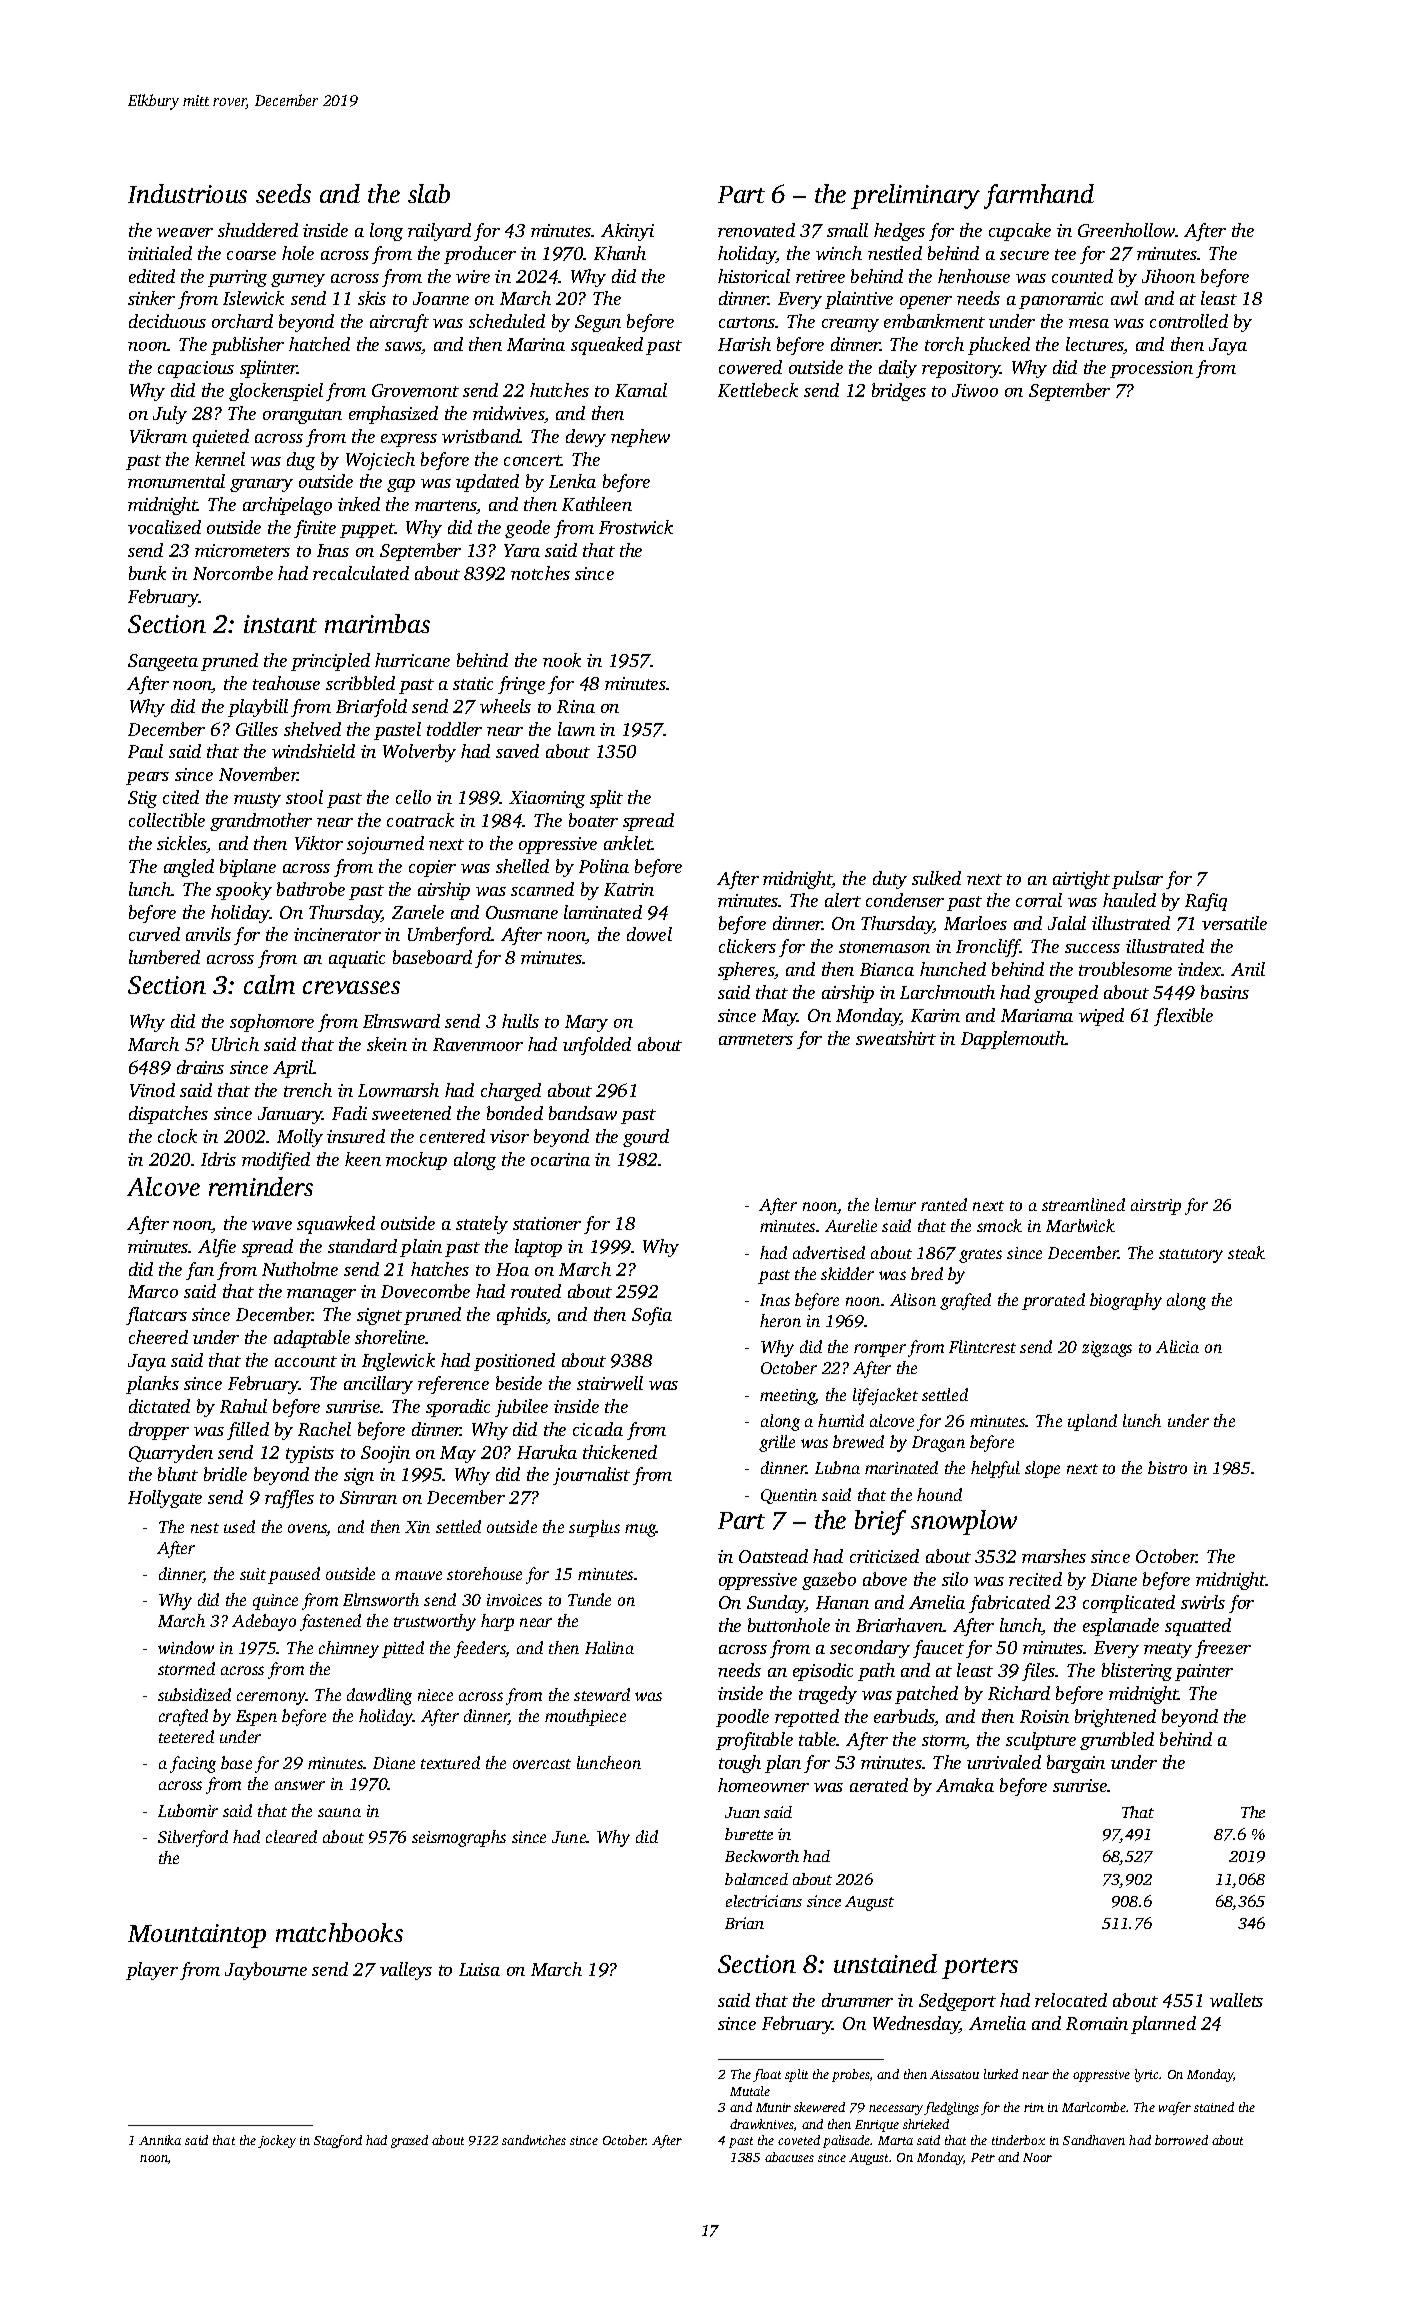 The image size is (1402, 2310). I want to click on files, so click(1039, 1672).
